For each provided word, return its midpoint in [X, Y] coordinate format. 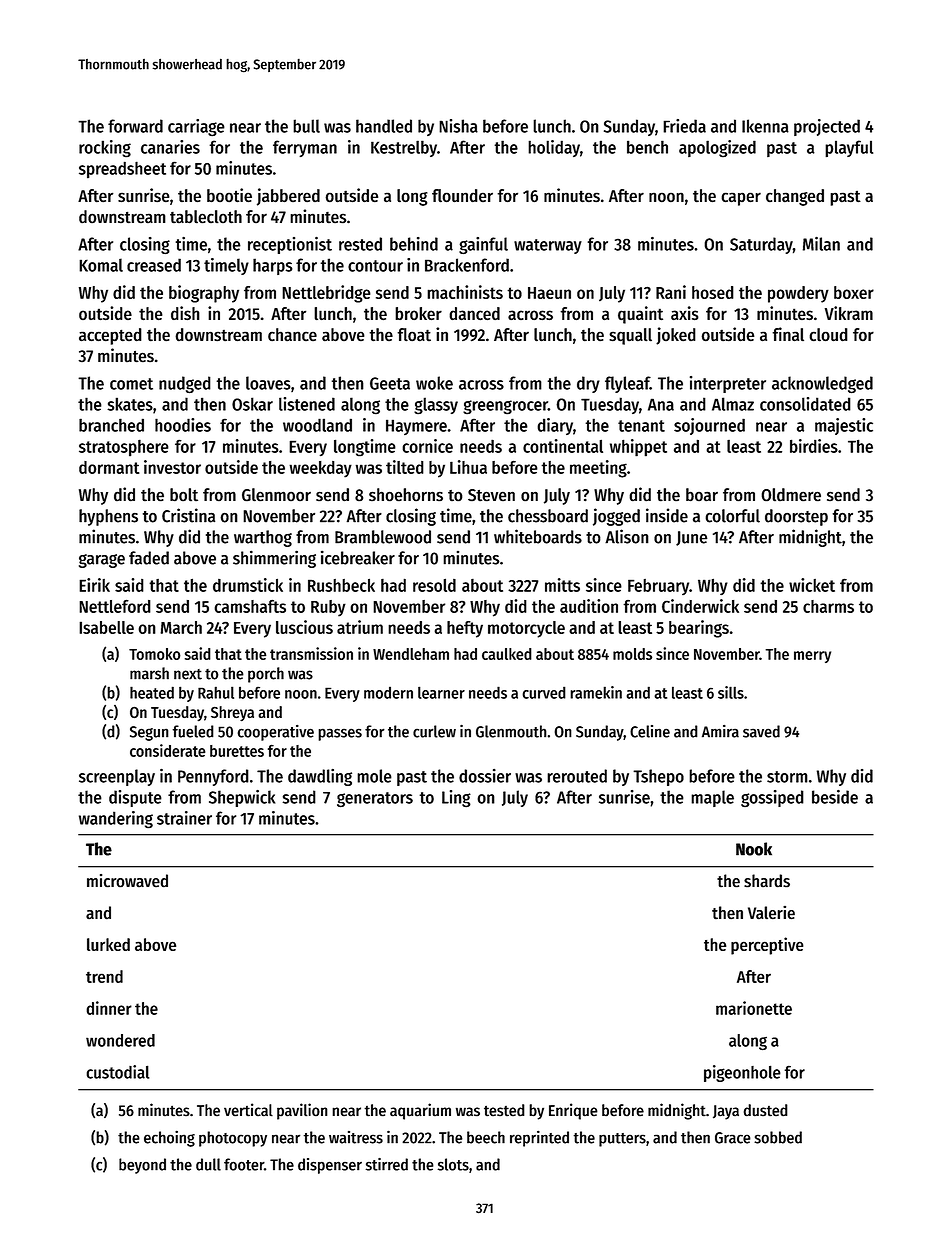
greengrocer [505, 407]
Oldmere [791, 494]
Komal [101, 265]
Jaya [726, 1112]
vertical [248, 1110]
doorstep [796, 517]
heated [152, 692]
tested [504, 1110]
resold [434, 585]
